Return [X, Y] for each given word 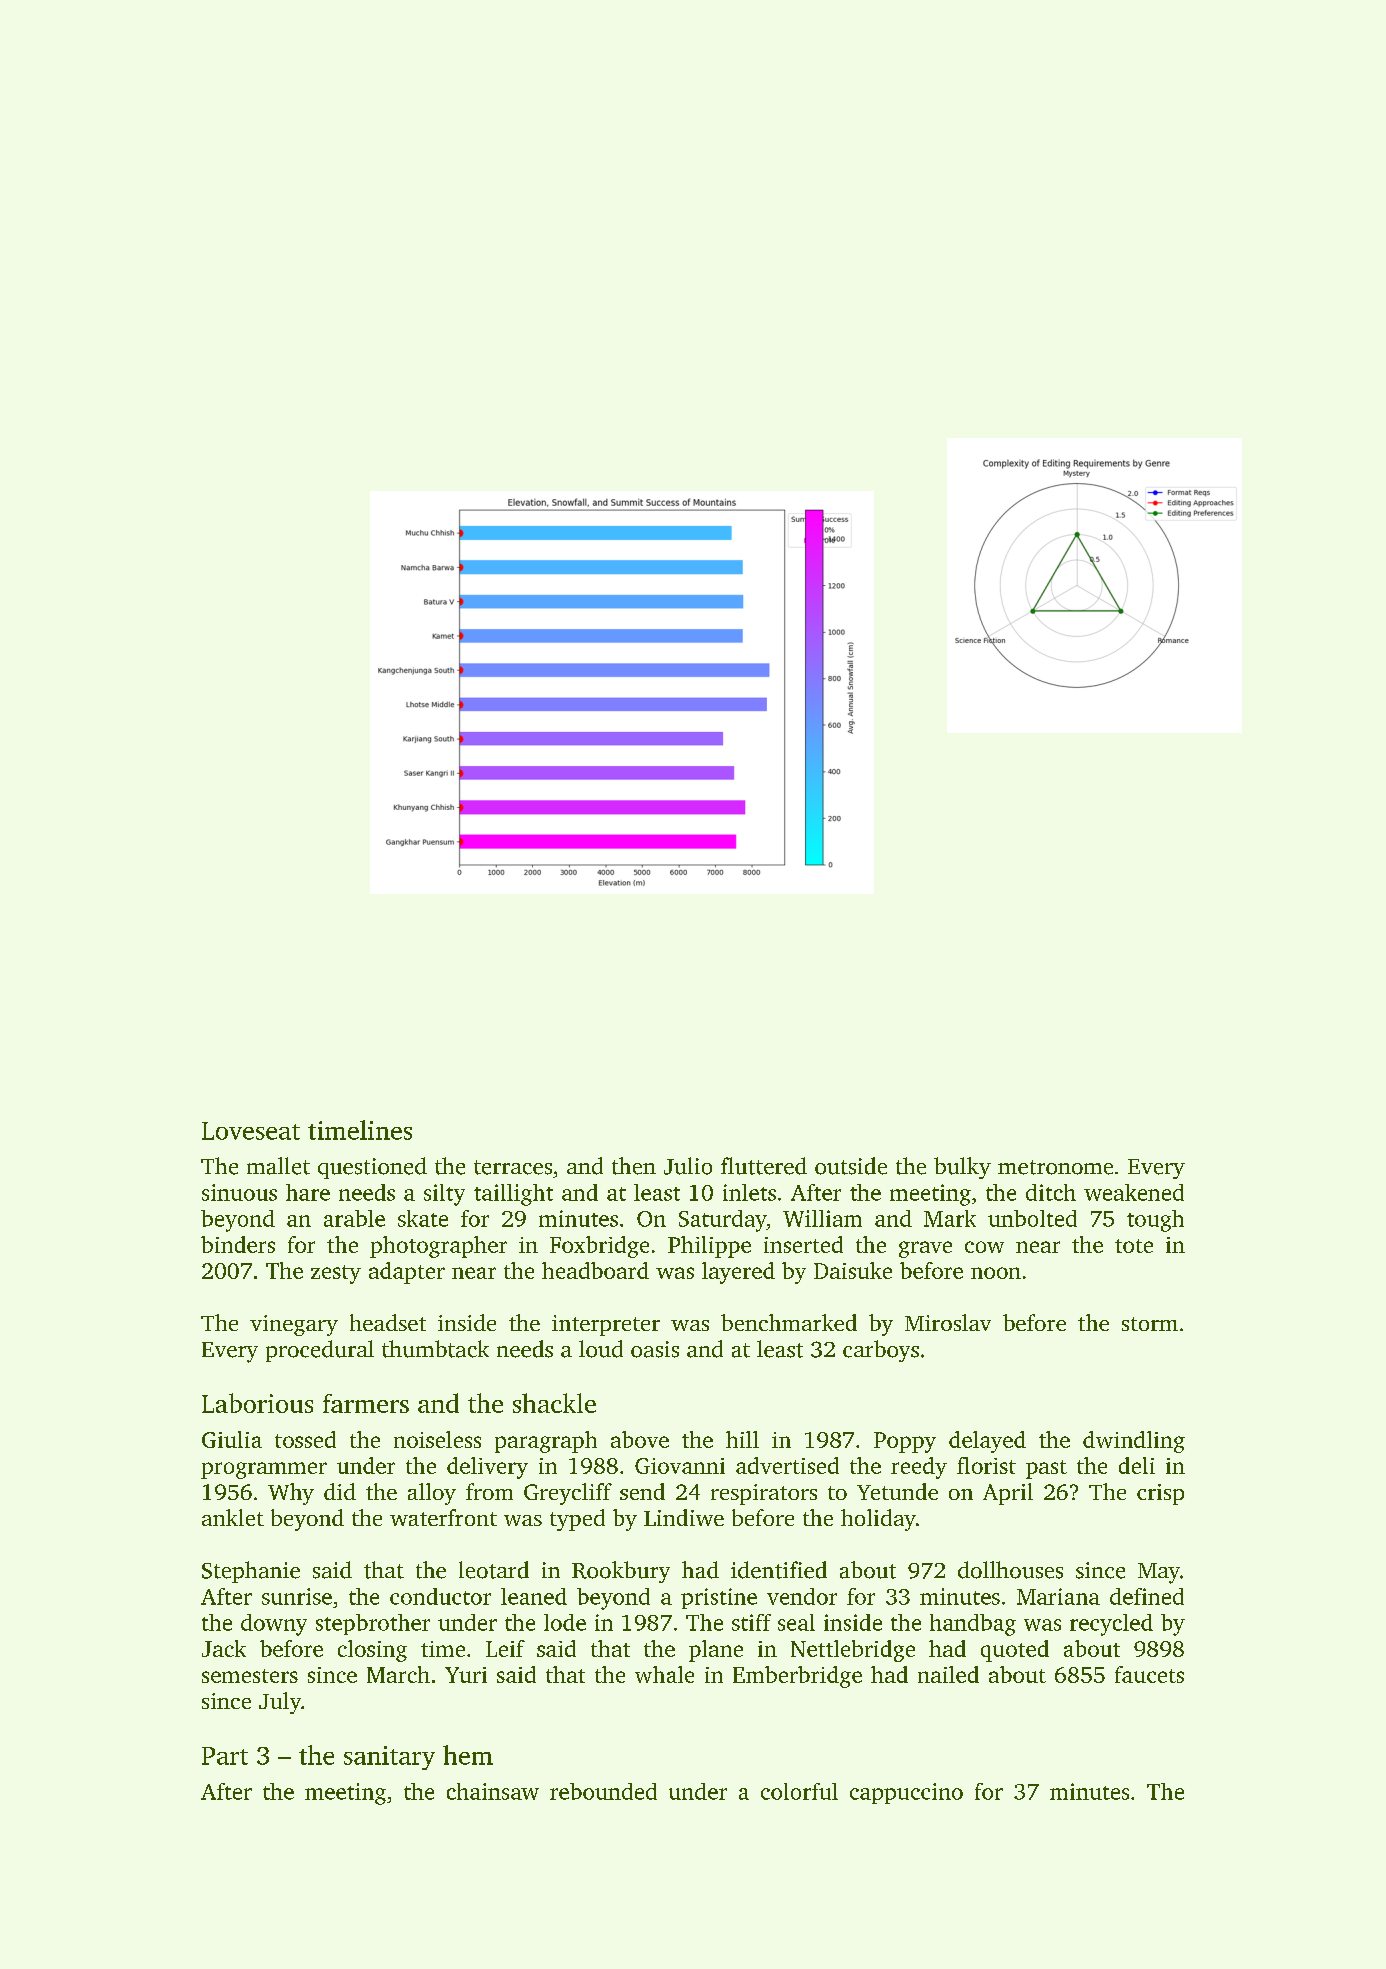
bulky [962, 1168]
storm [1150, 1324]
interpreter [606, 1325]
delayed [987, 1442]
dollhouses [1010, 1570]
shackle [554, 1403]
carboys [881, 1351]
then [634, 1166]
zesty [336, 1274]
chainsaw [493, 1791]
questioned [372, 1168]
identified [779, 1570]
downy [274, 1625]
